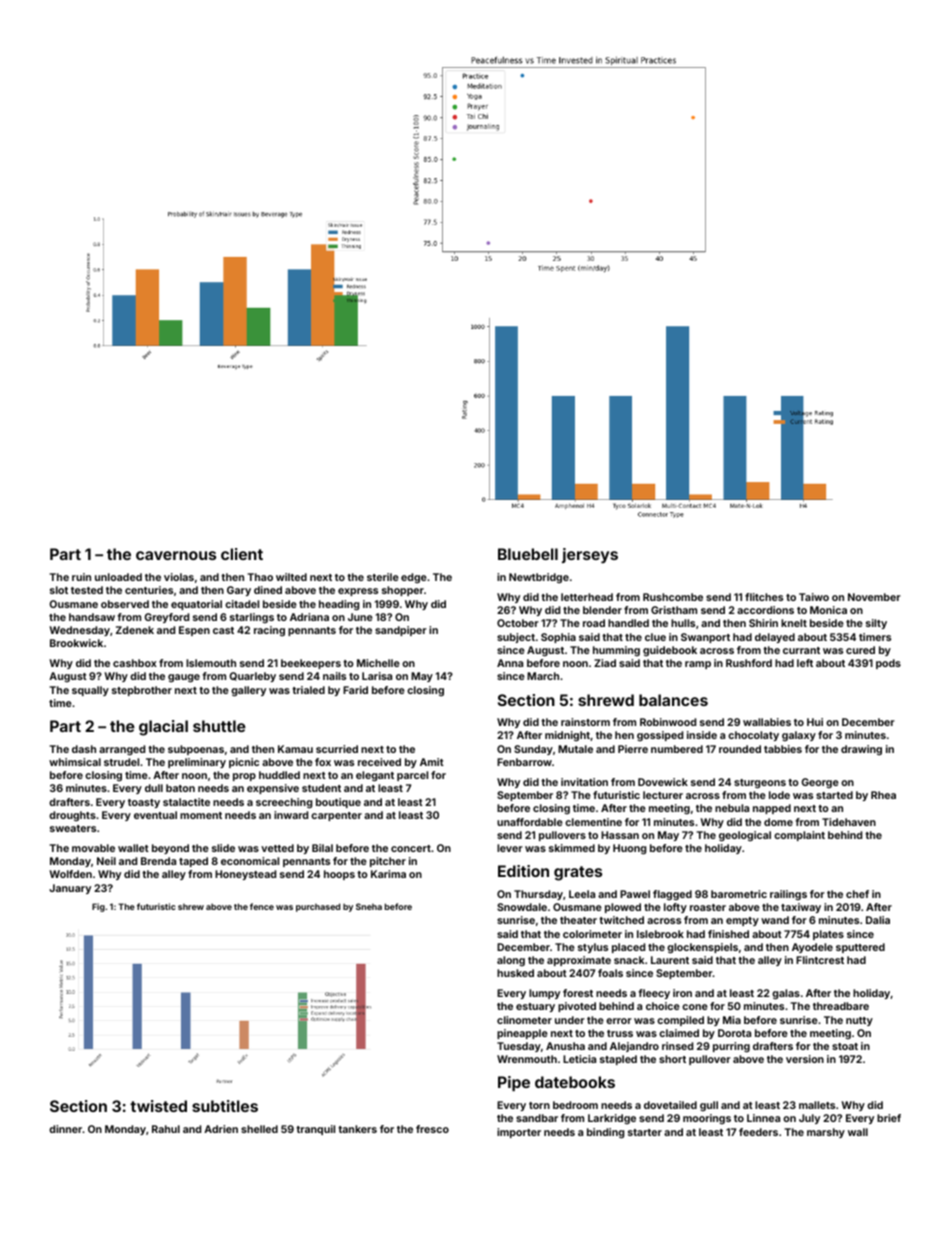  I want to click on dinner, so click(66, 1129).
